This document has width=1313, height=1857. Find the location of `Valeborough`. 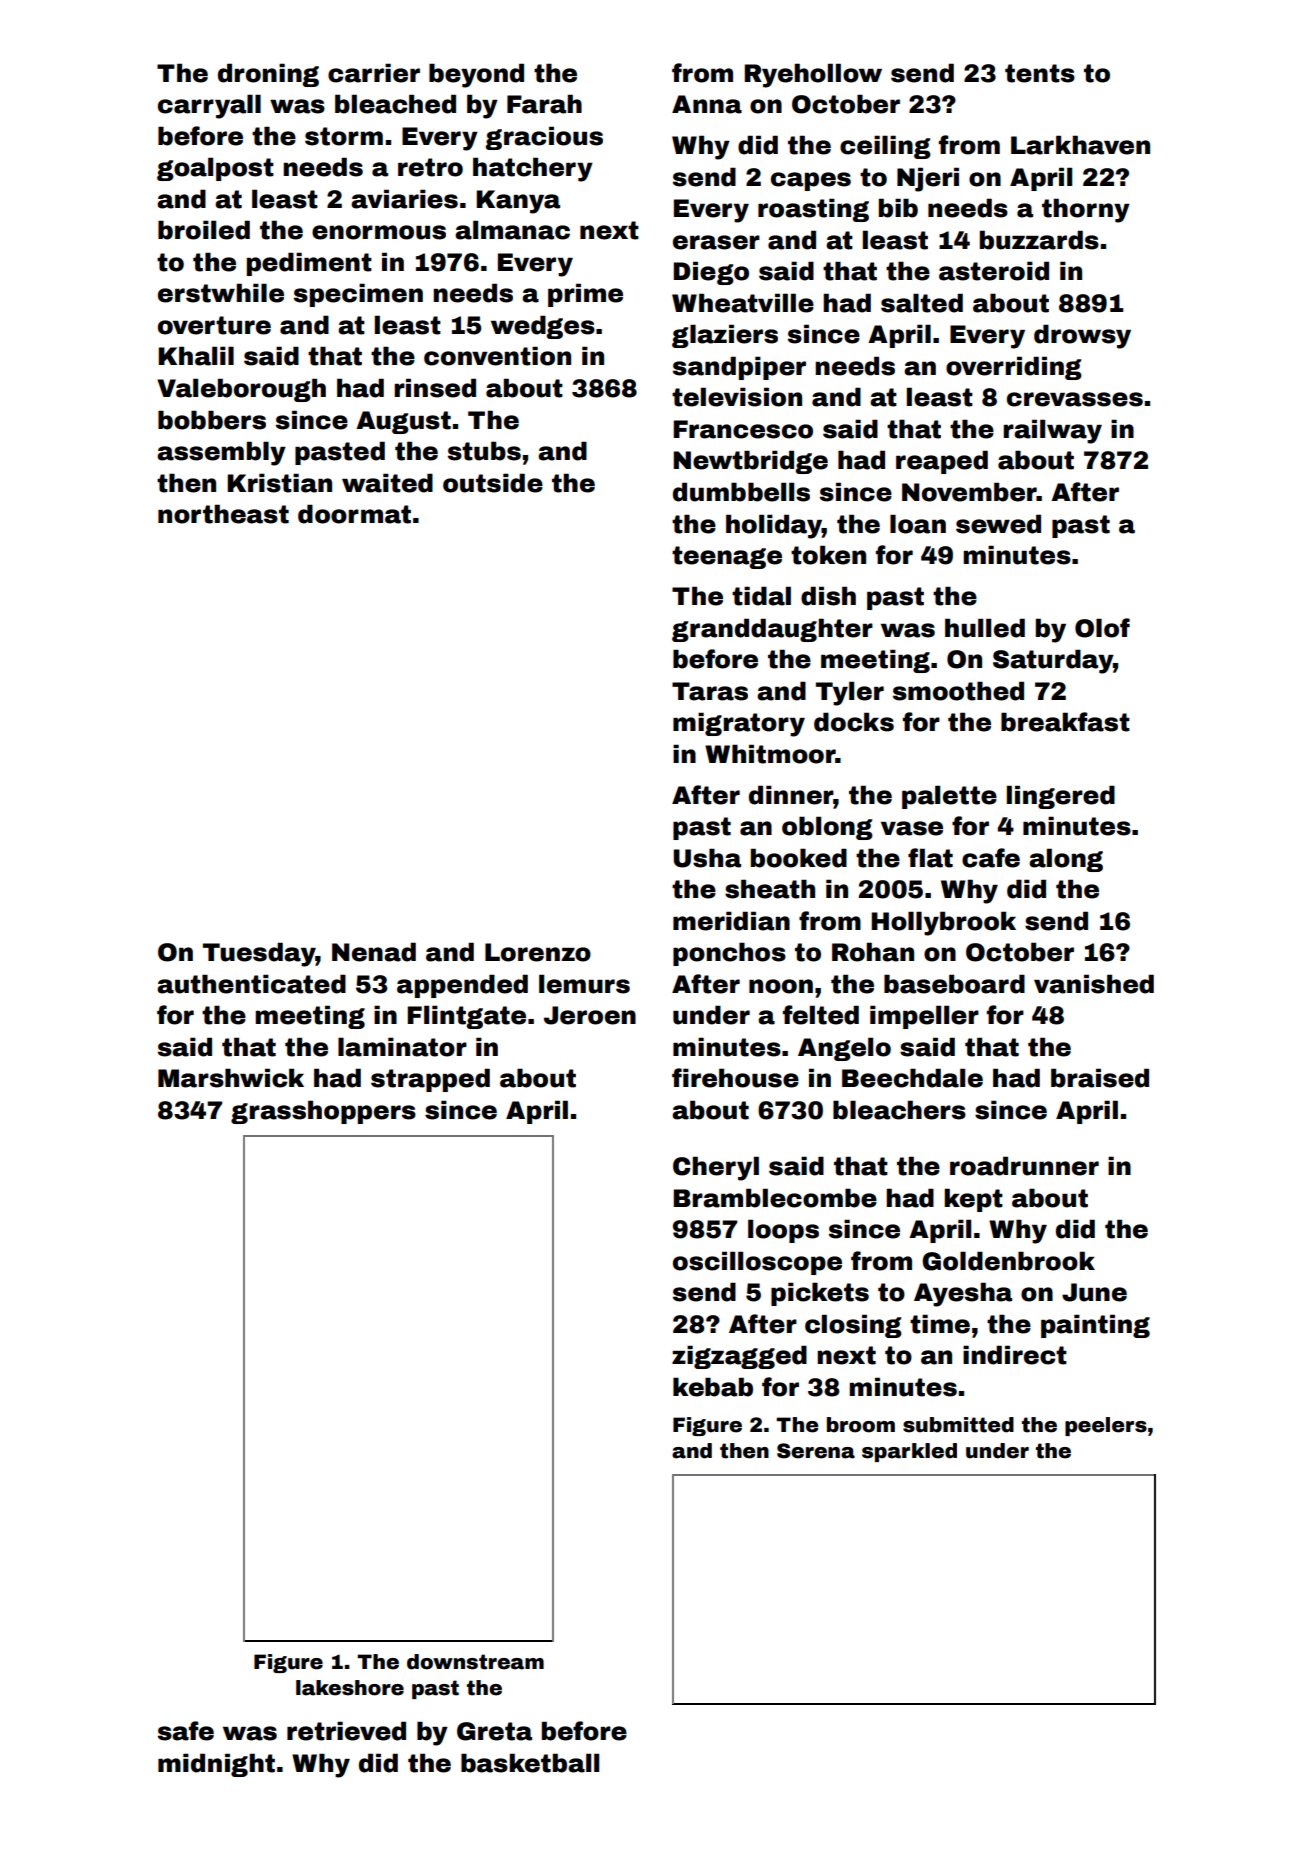

Valeborough is located at coordinates (241, 390).
